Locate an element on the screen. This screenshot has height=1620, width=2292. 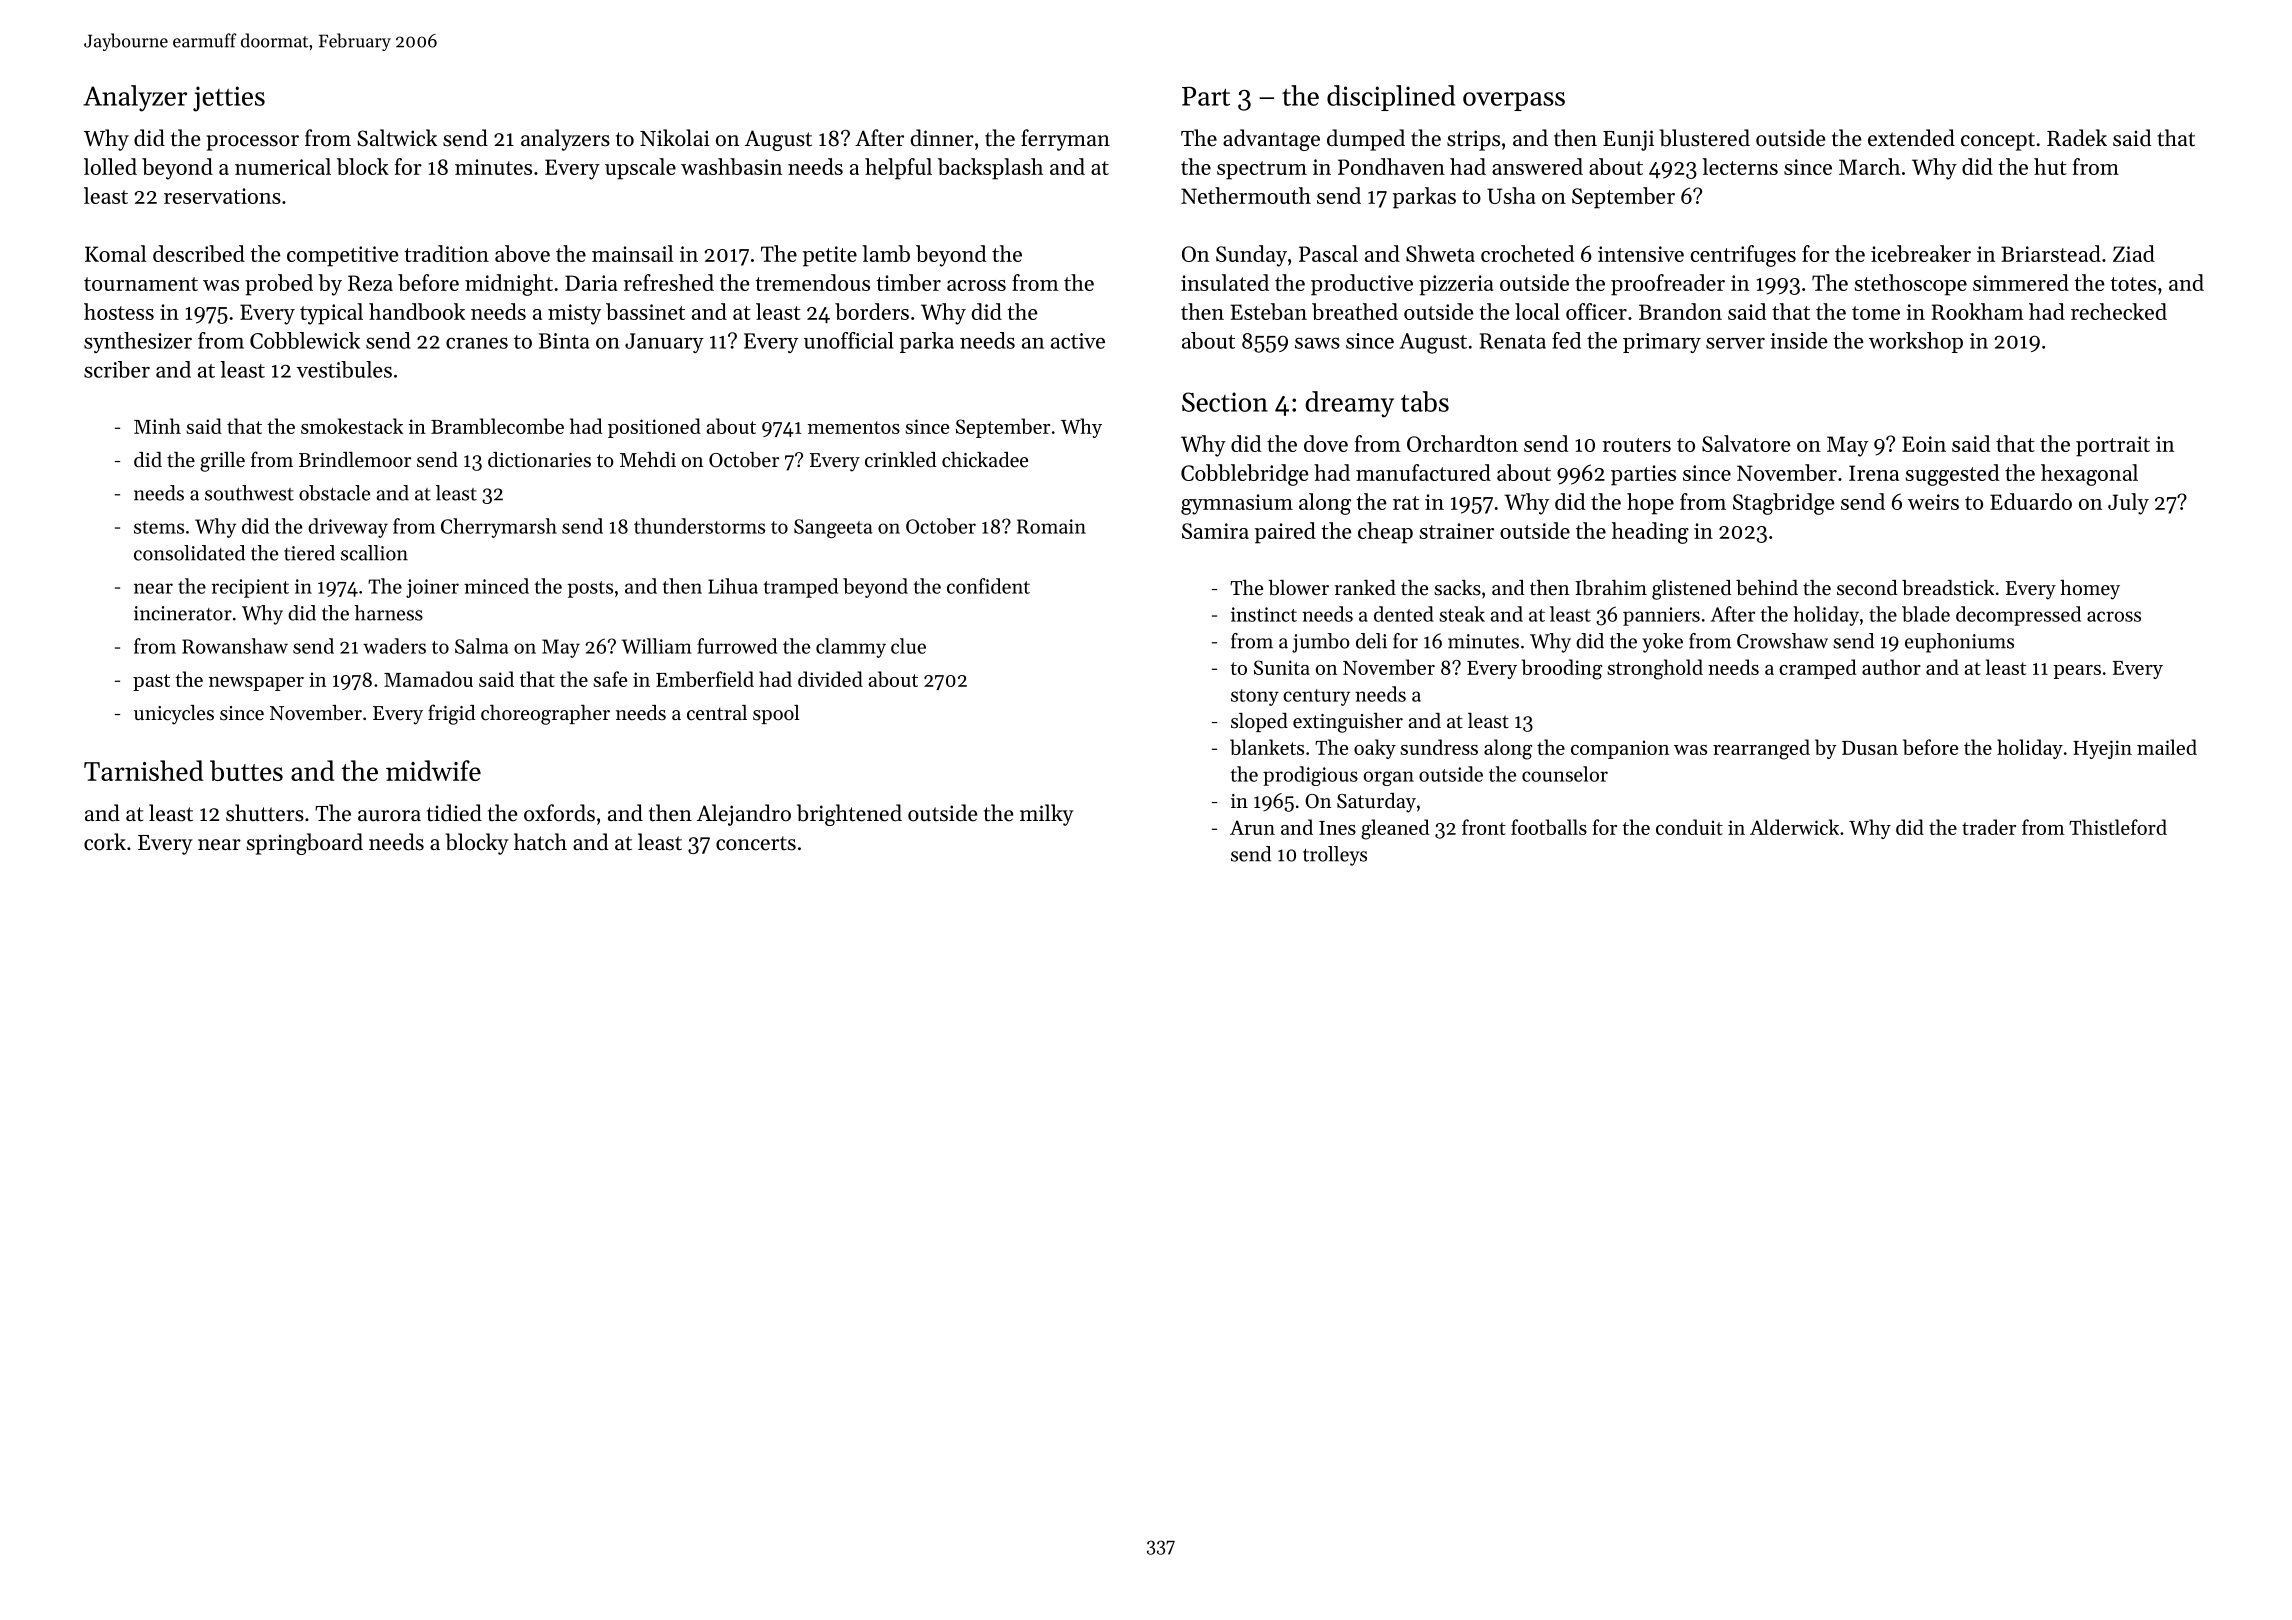
gymnasium is located at coordinates (1237, 504).
